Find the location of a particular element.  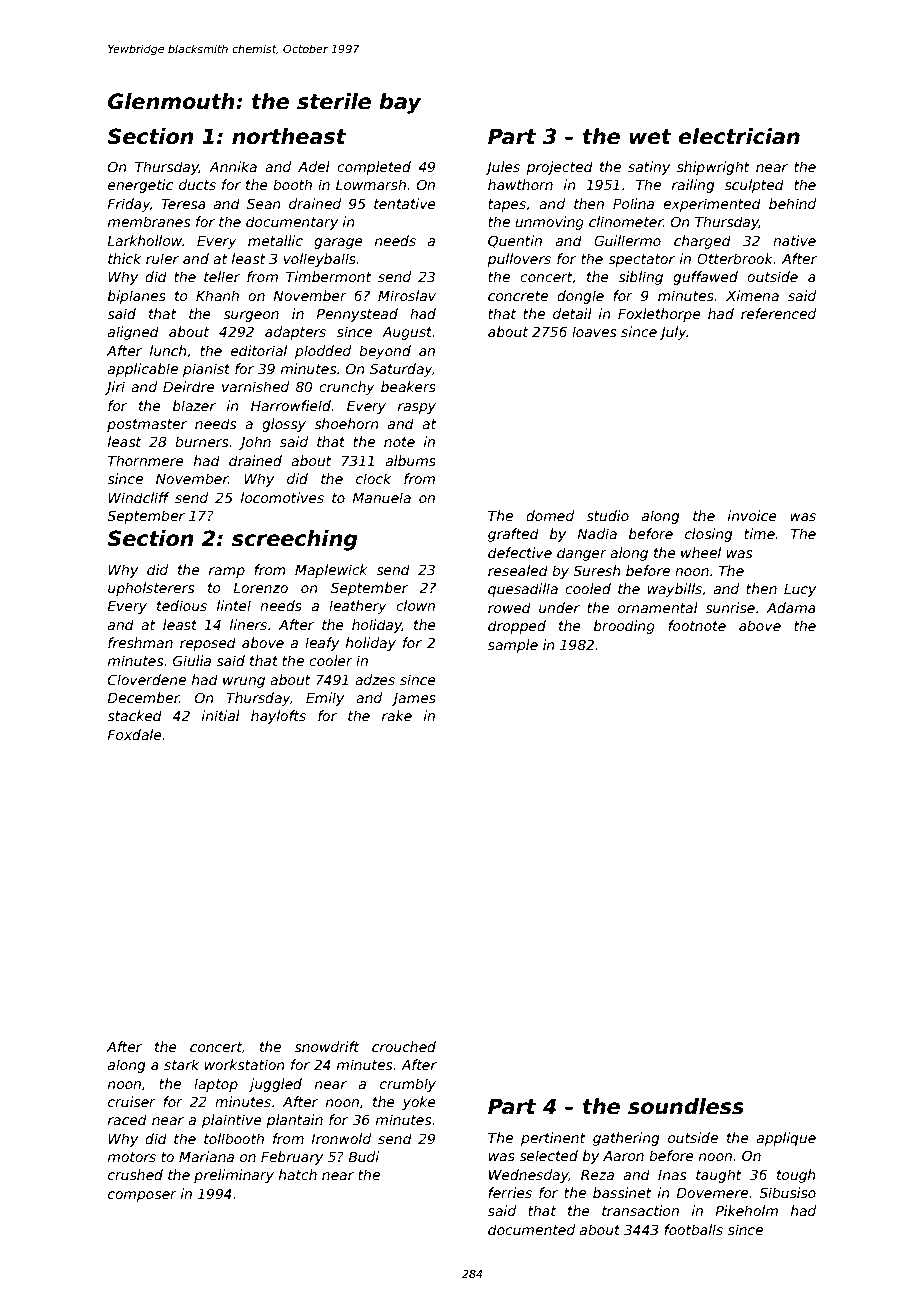

energetic is located at coordinates (140, 186).
